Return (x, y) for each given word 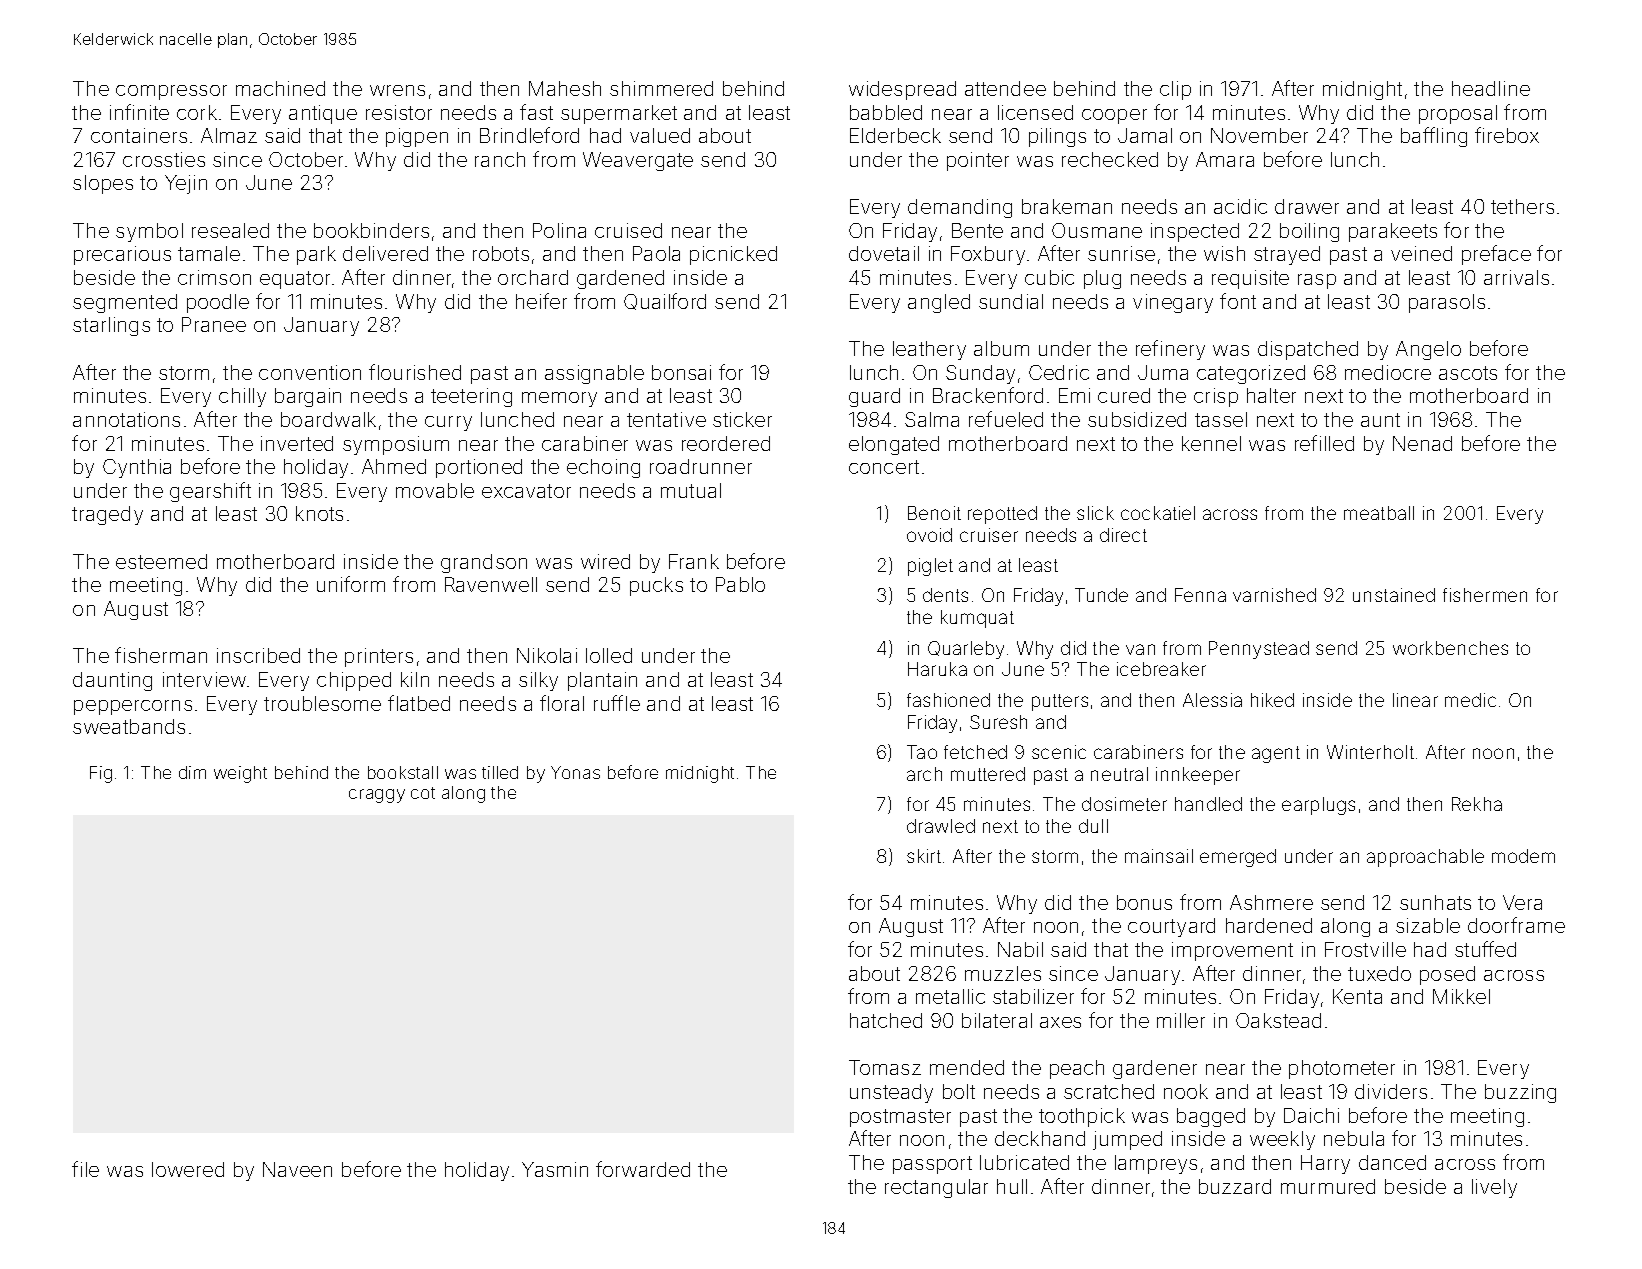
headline (1491, 88)
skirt (924, 856)
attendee (1005, 88)
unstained (1394, 595)
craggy (377, 796)
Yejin (186, 184)
